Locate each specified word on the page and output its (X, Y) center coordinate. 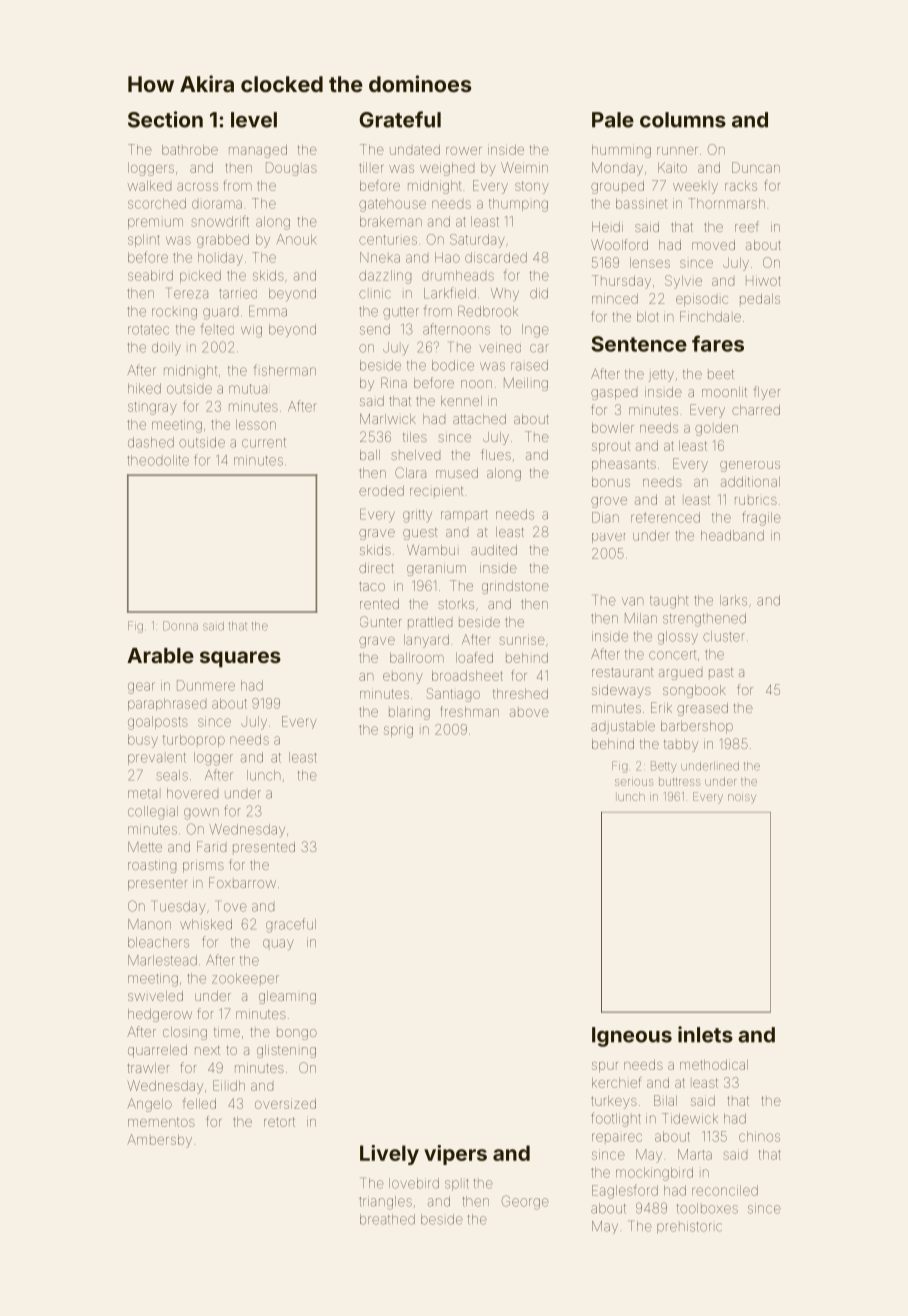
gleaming (287, 997)
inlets (705, 1034)
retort (279, 1122)
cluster (724, 636)
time (227, 1032)
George (525, 1202)
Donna (180, 626)
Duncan (756, 167)
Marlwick (388, 418)
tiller (371, 167)
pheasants (624, 465)
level (254, 120)
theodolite (158, 460)
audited (494, 550)
